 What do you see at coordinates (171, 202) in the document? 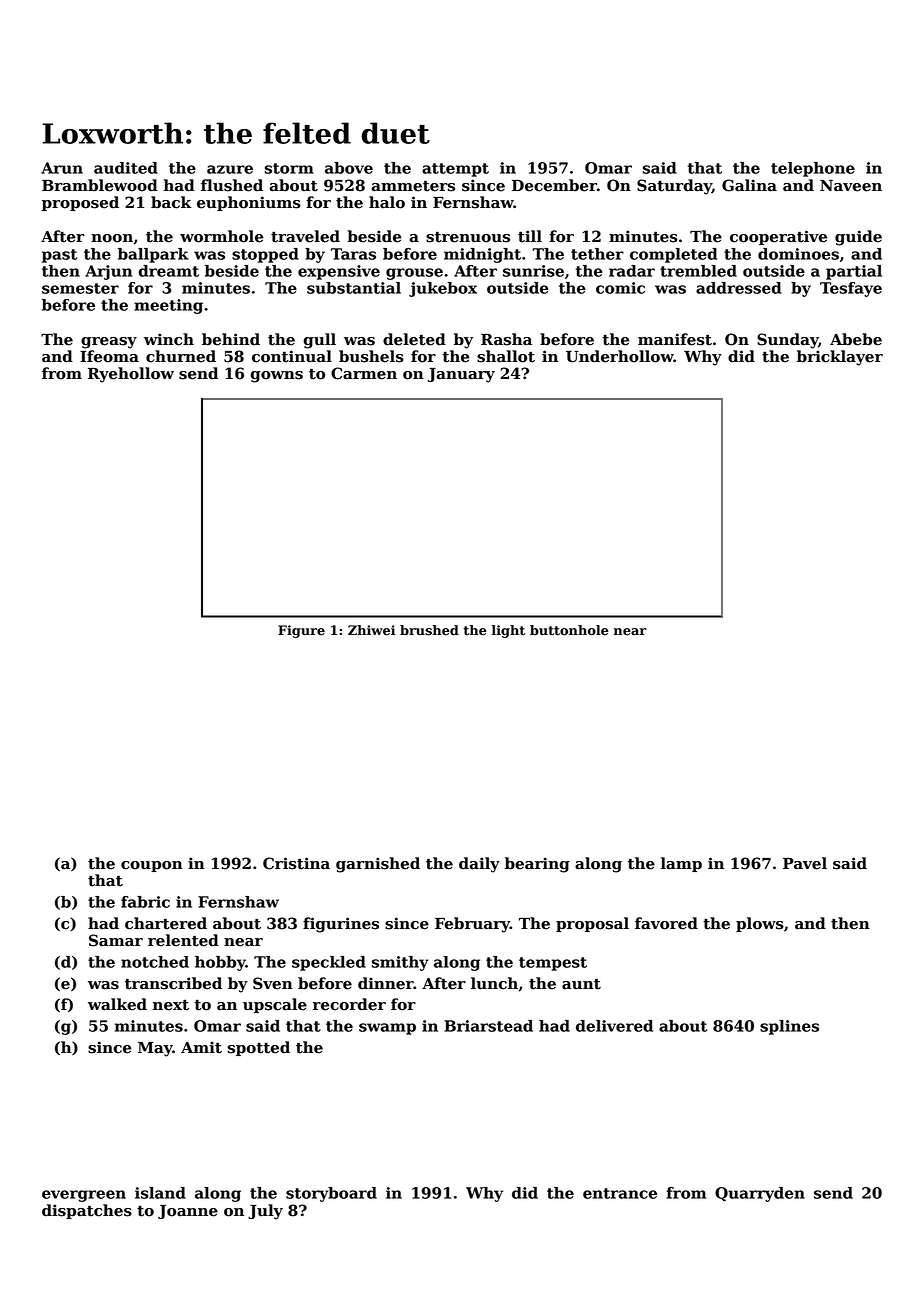
I see `back` at bounding box center [171, 202].
